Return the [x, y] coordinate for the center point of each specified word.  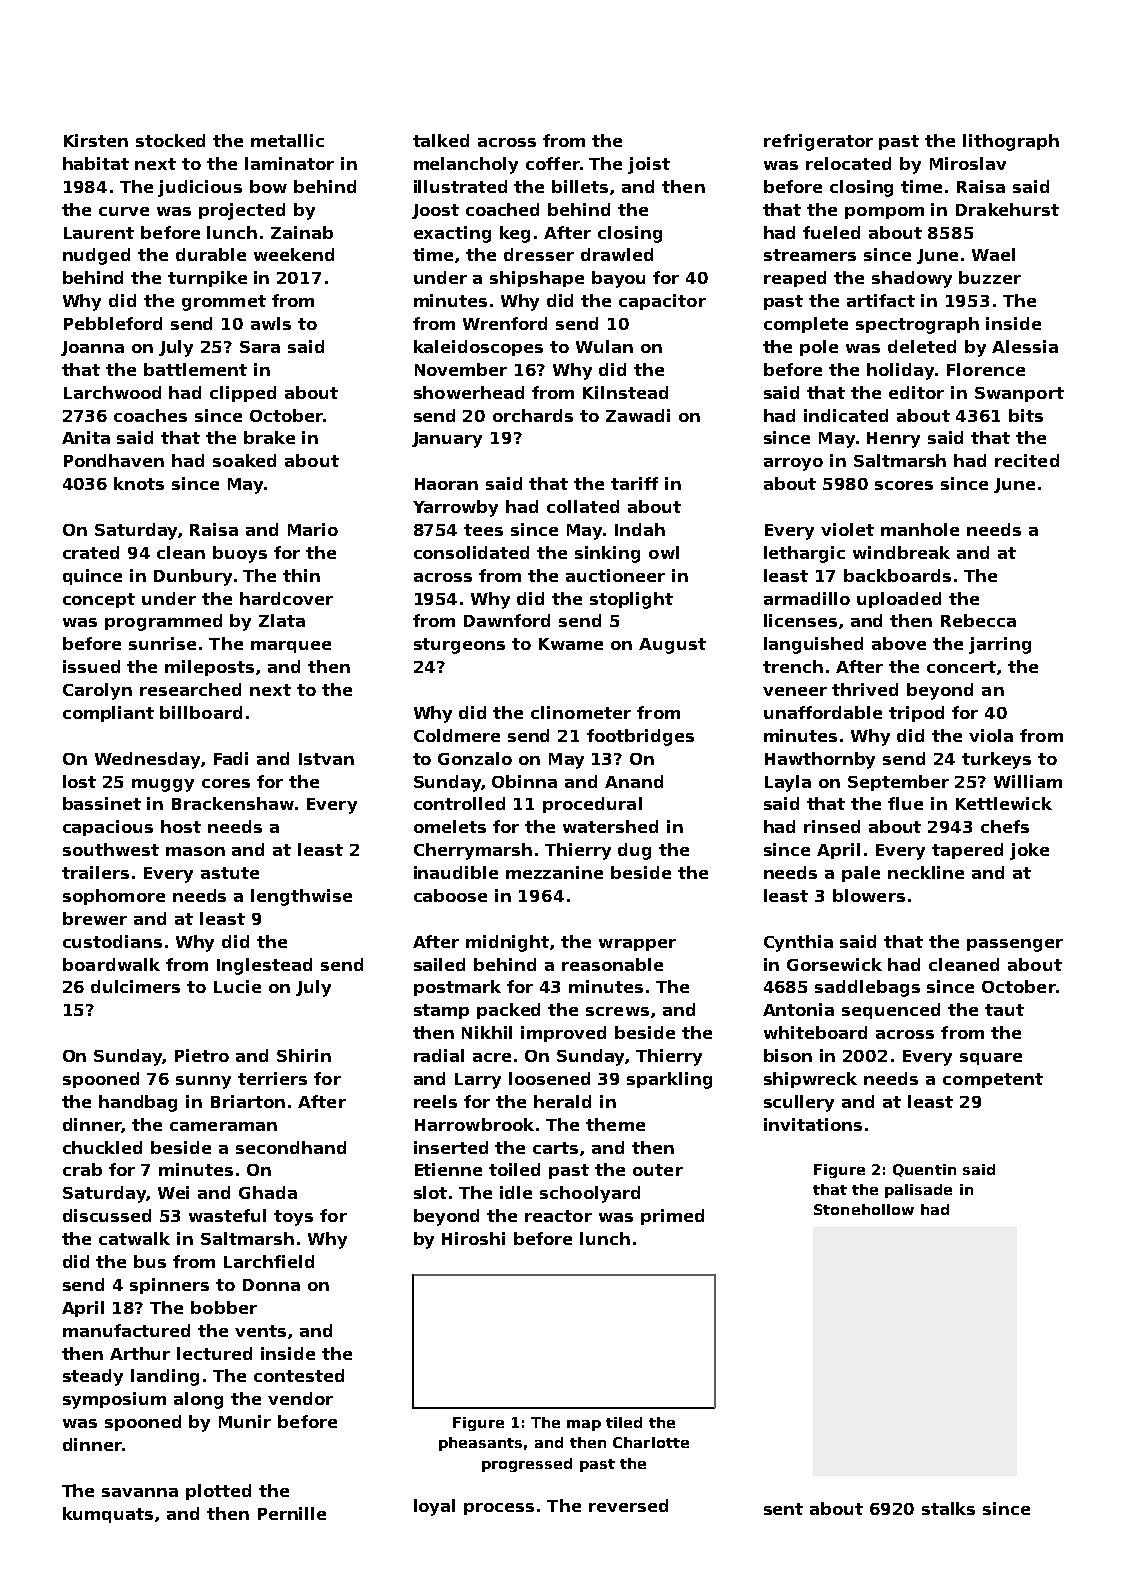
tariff [634, 483]
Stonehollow [864, 1209]
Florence [986, 369]
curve [124, 211]
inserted [451, 1147]
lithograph [1011, 142]
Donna [271, 1285]
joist [649, 165]
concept [99, 600]
